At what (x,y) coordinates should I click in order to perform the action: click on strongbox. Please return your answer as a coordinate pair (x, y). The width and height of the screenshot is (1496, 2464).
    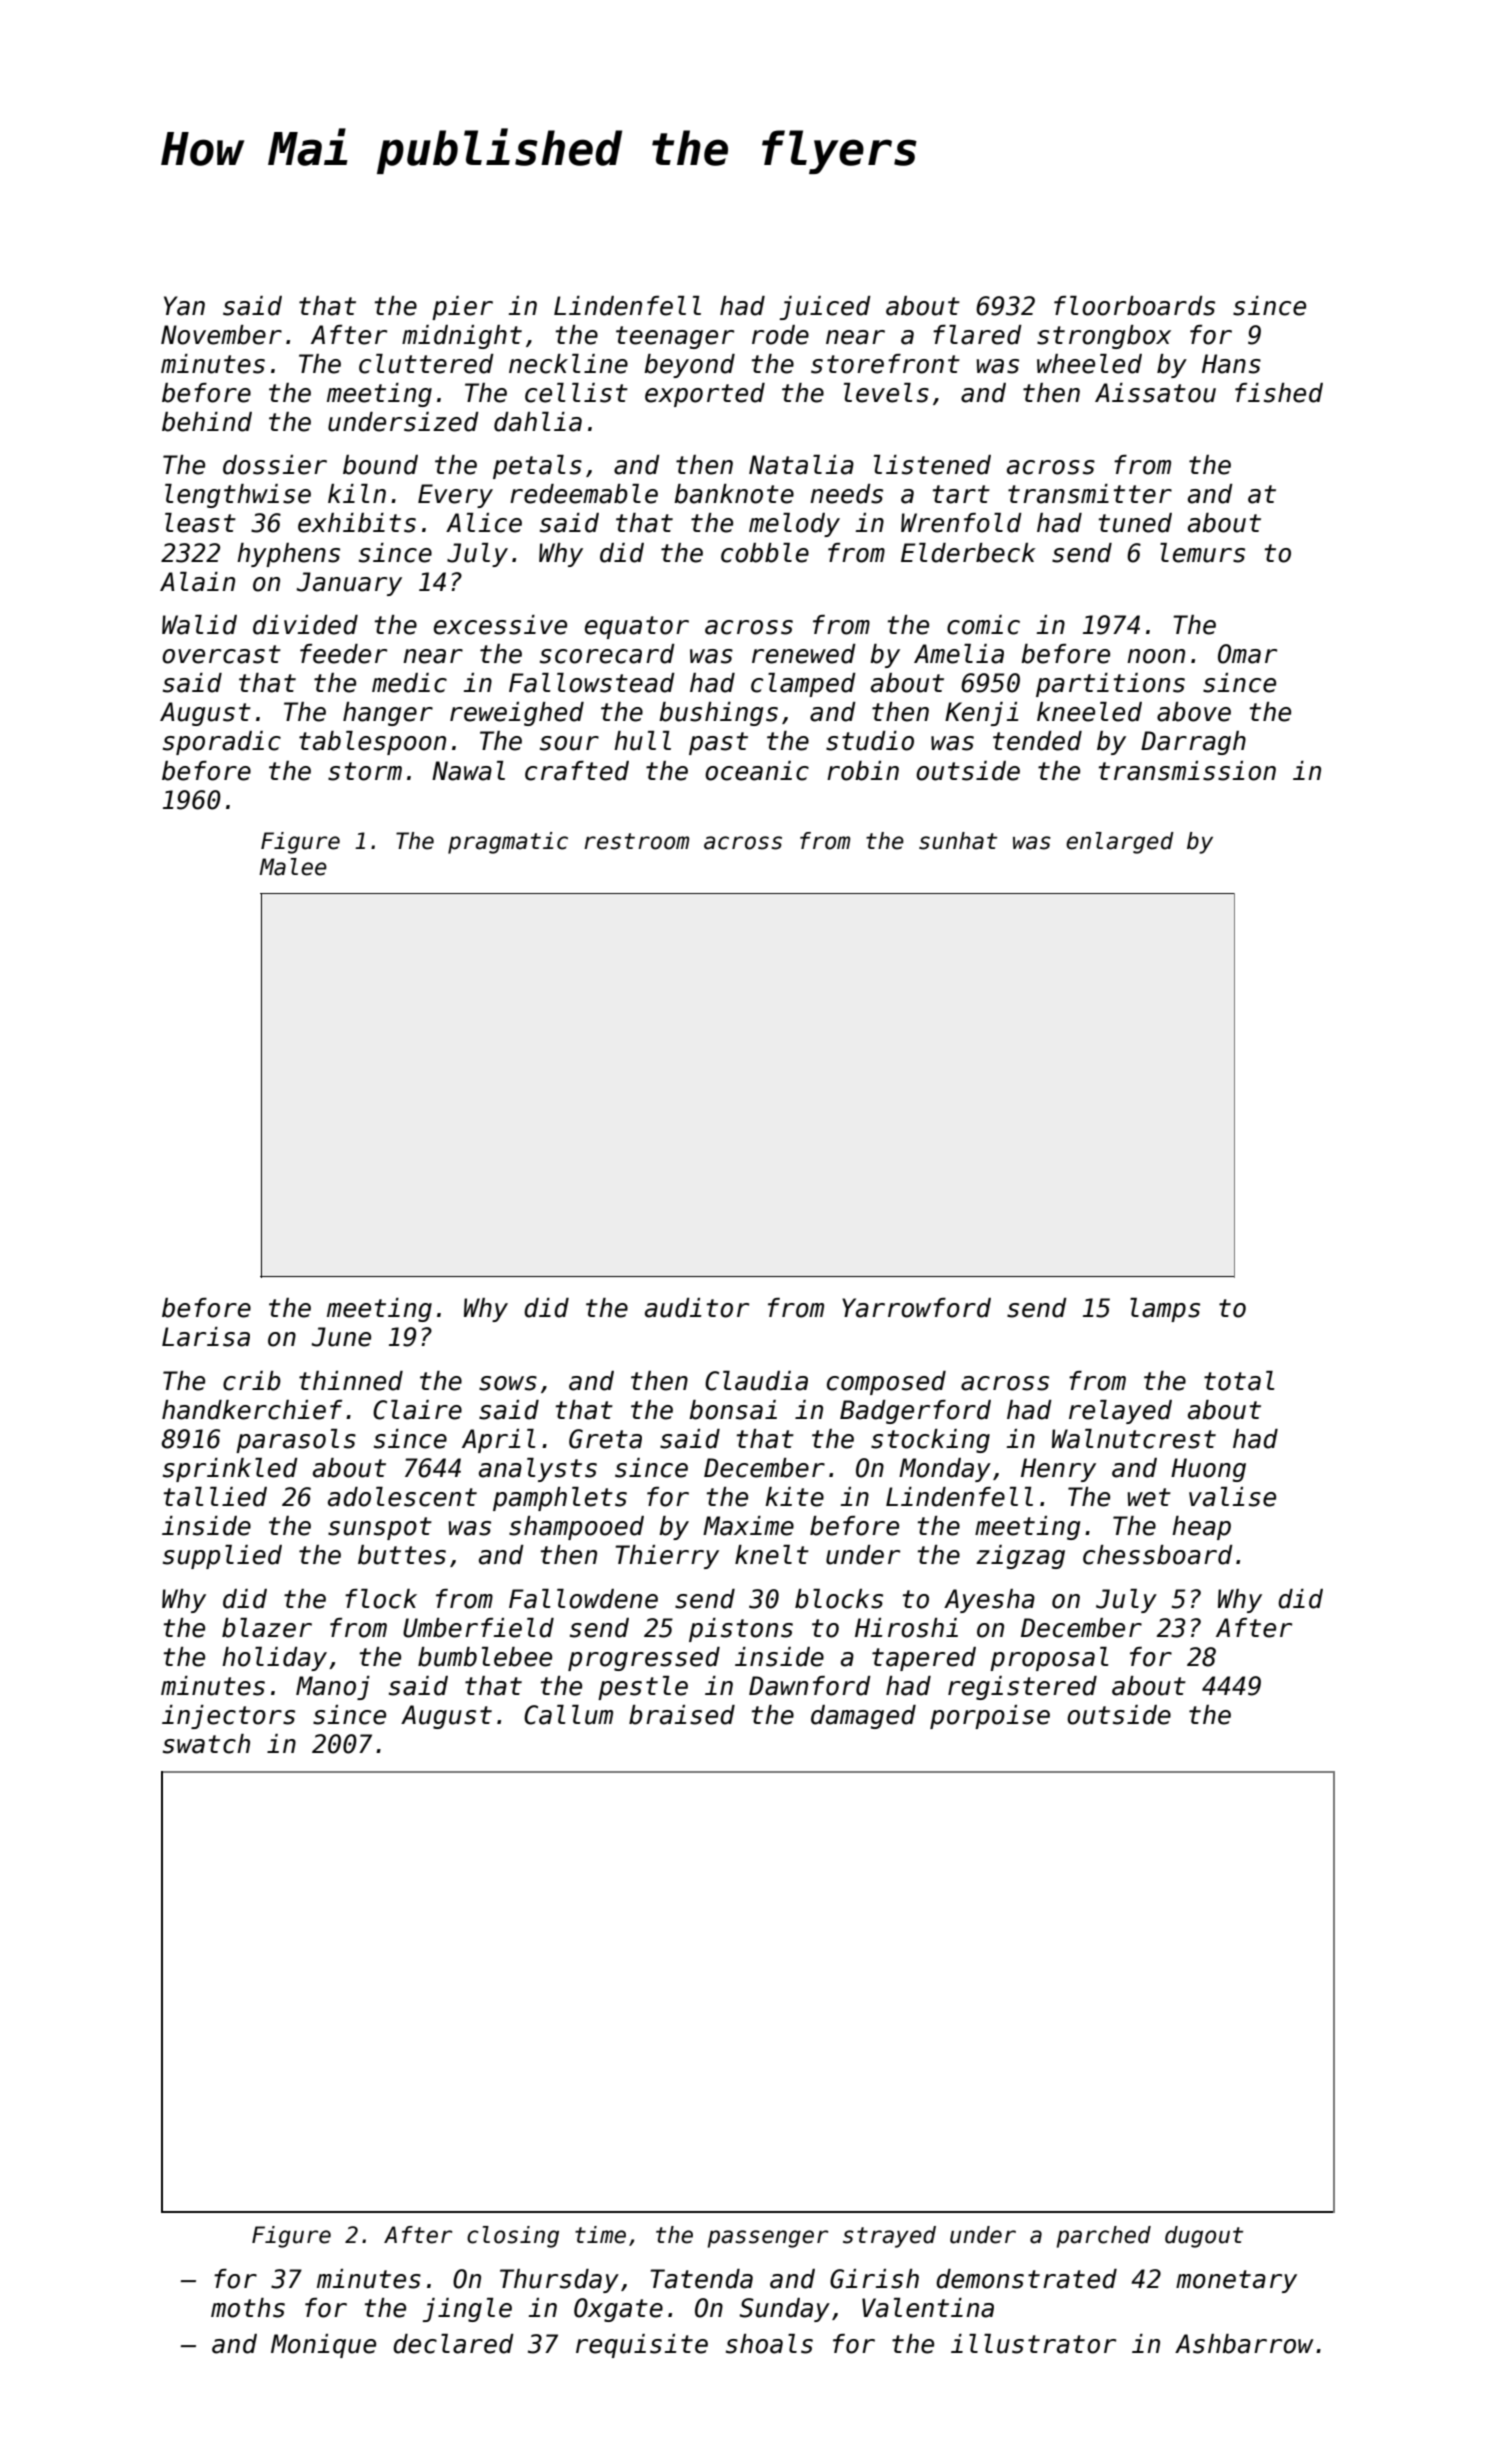
    Looking at the image, I should click on (1104, 337).
